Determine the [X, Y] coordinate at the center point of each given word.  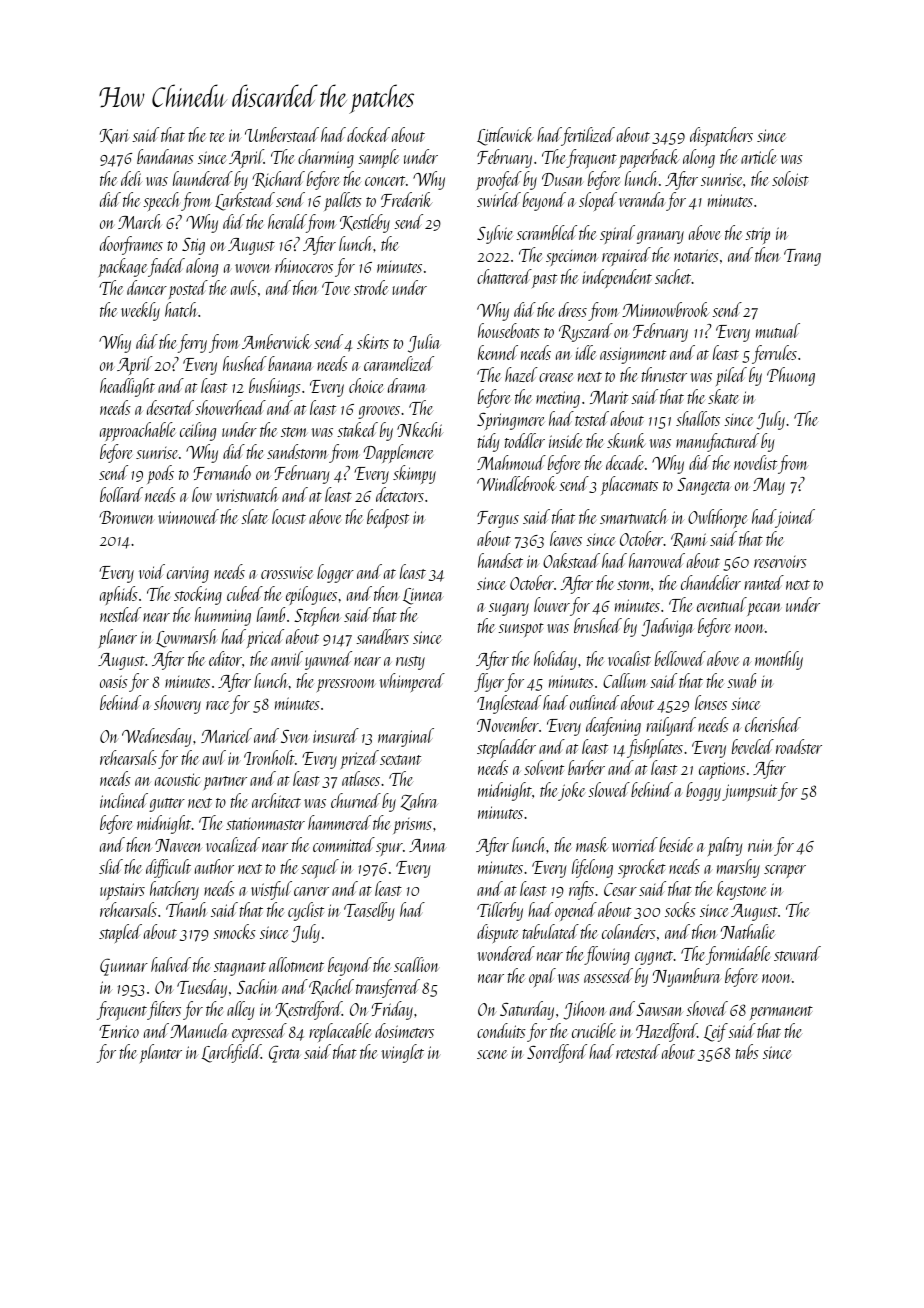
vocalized [233, 844]
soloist [790, 178]
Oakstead [571, 560]
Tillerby [500, 911]
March [140, 221]
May [769, 486]
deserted [170, 407]
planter [161, 1053]
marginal [406, 737]
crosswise [287, 573]
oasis [114, 681]
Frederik [407, 199]
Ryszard [586, 332]
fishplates [655, 748]
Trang [802, 257]
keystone [741, 890]
